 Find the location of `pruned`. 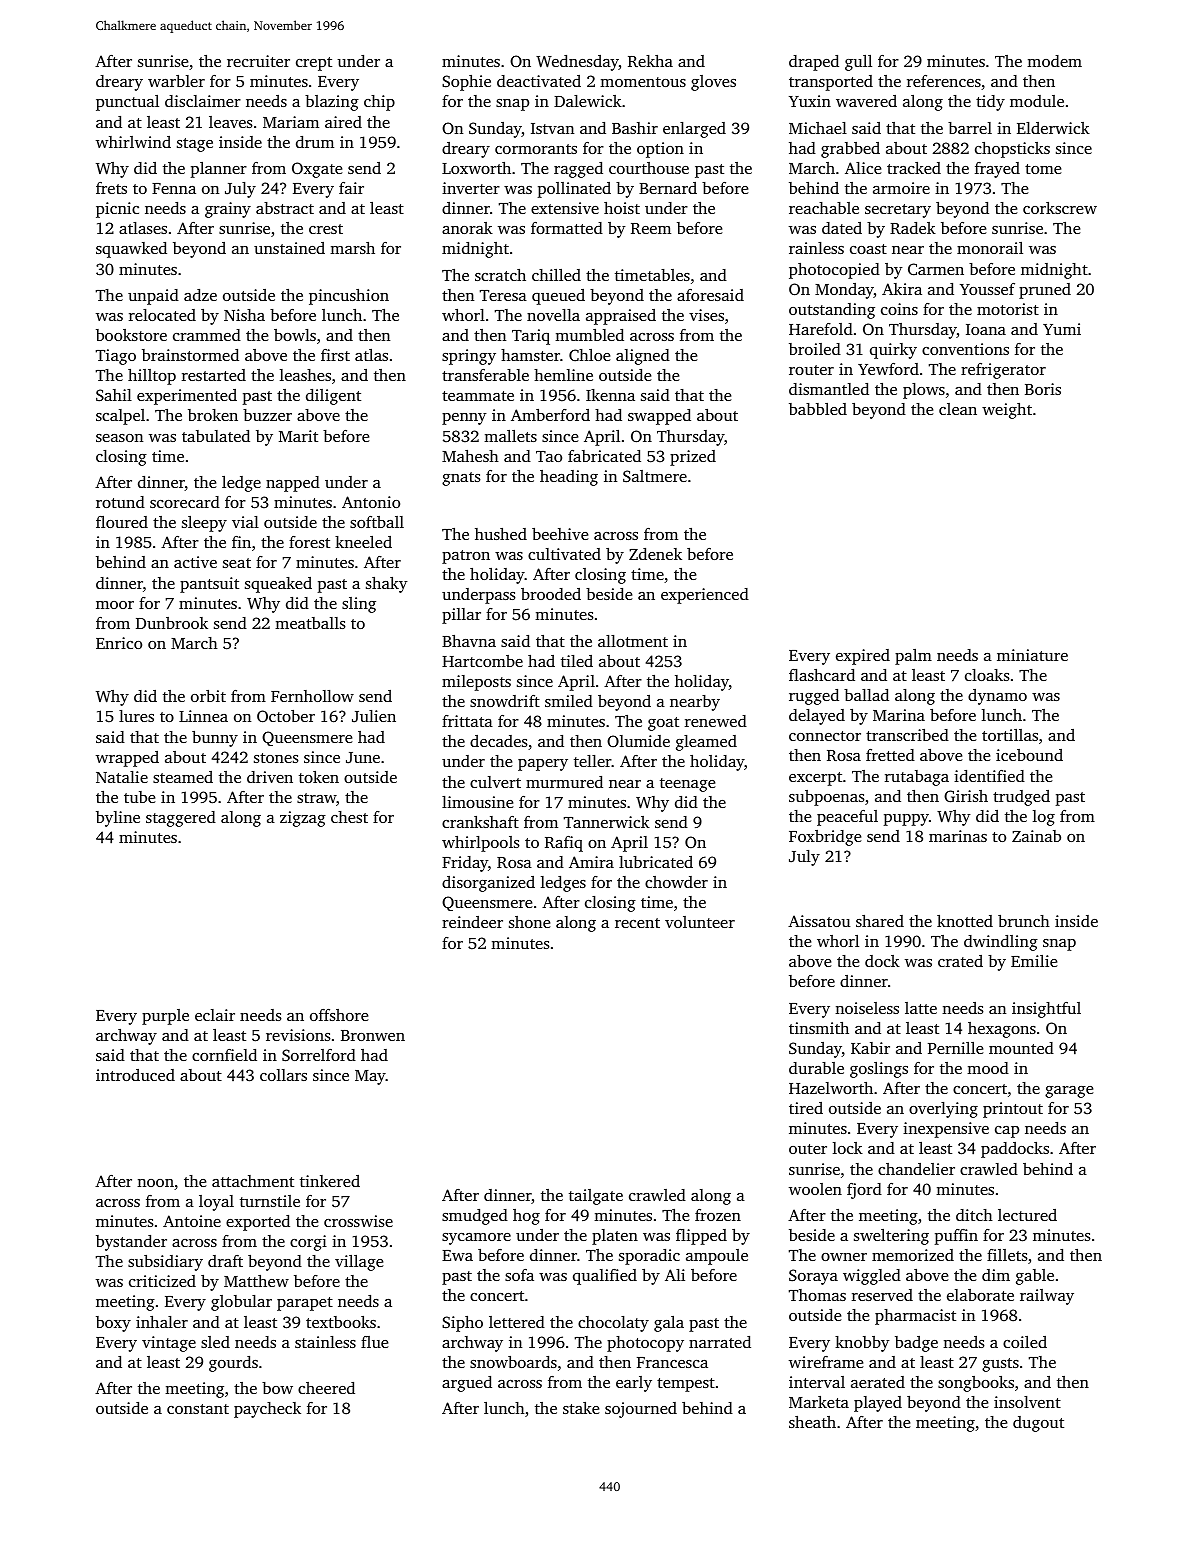

pruned is located at coordinates (1045, 291).
